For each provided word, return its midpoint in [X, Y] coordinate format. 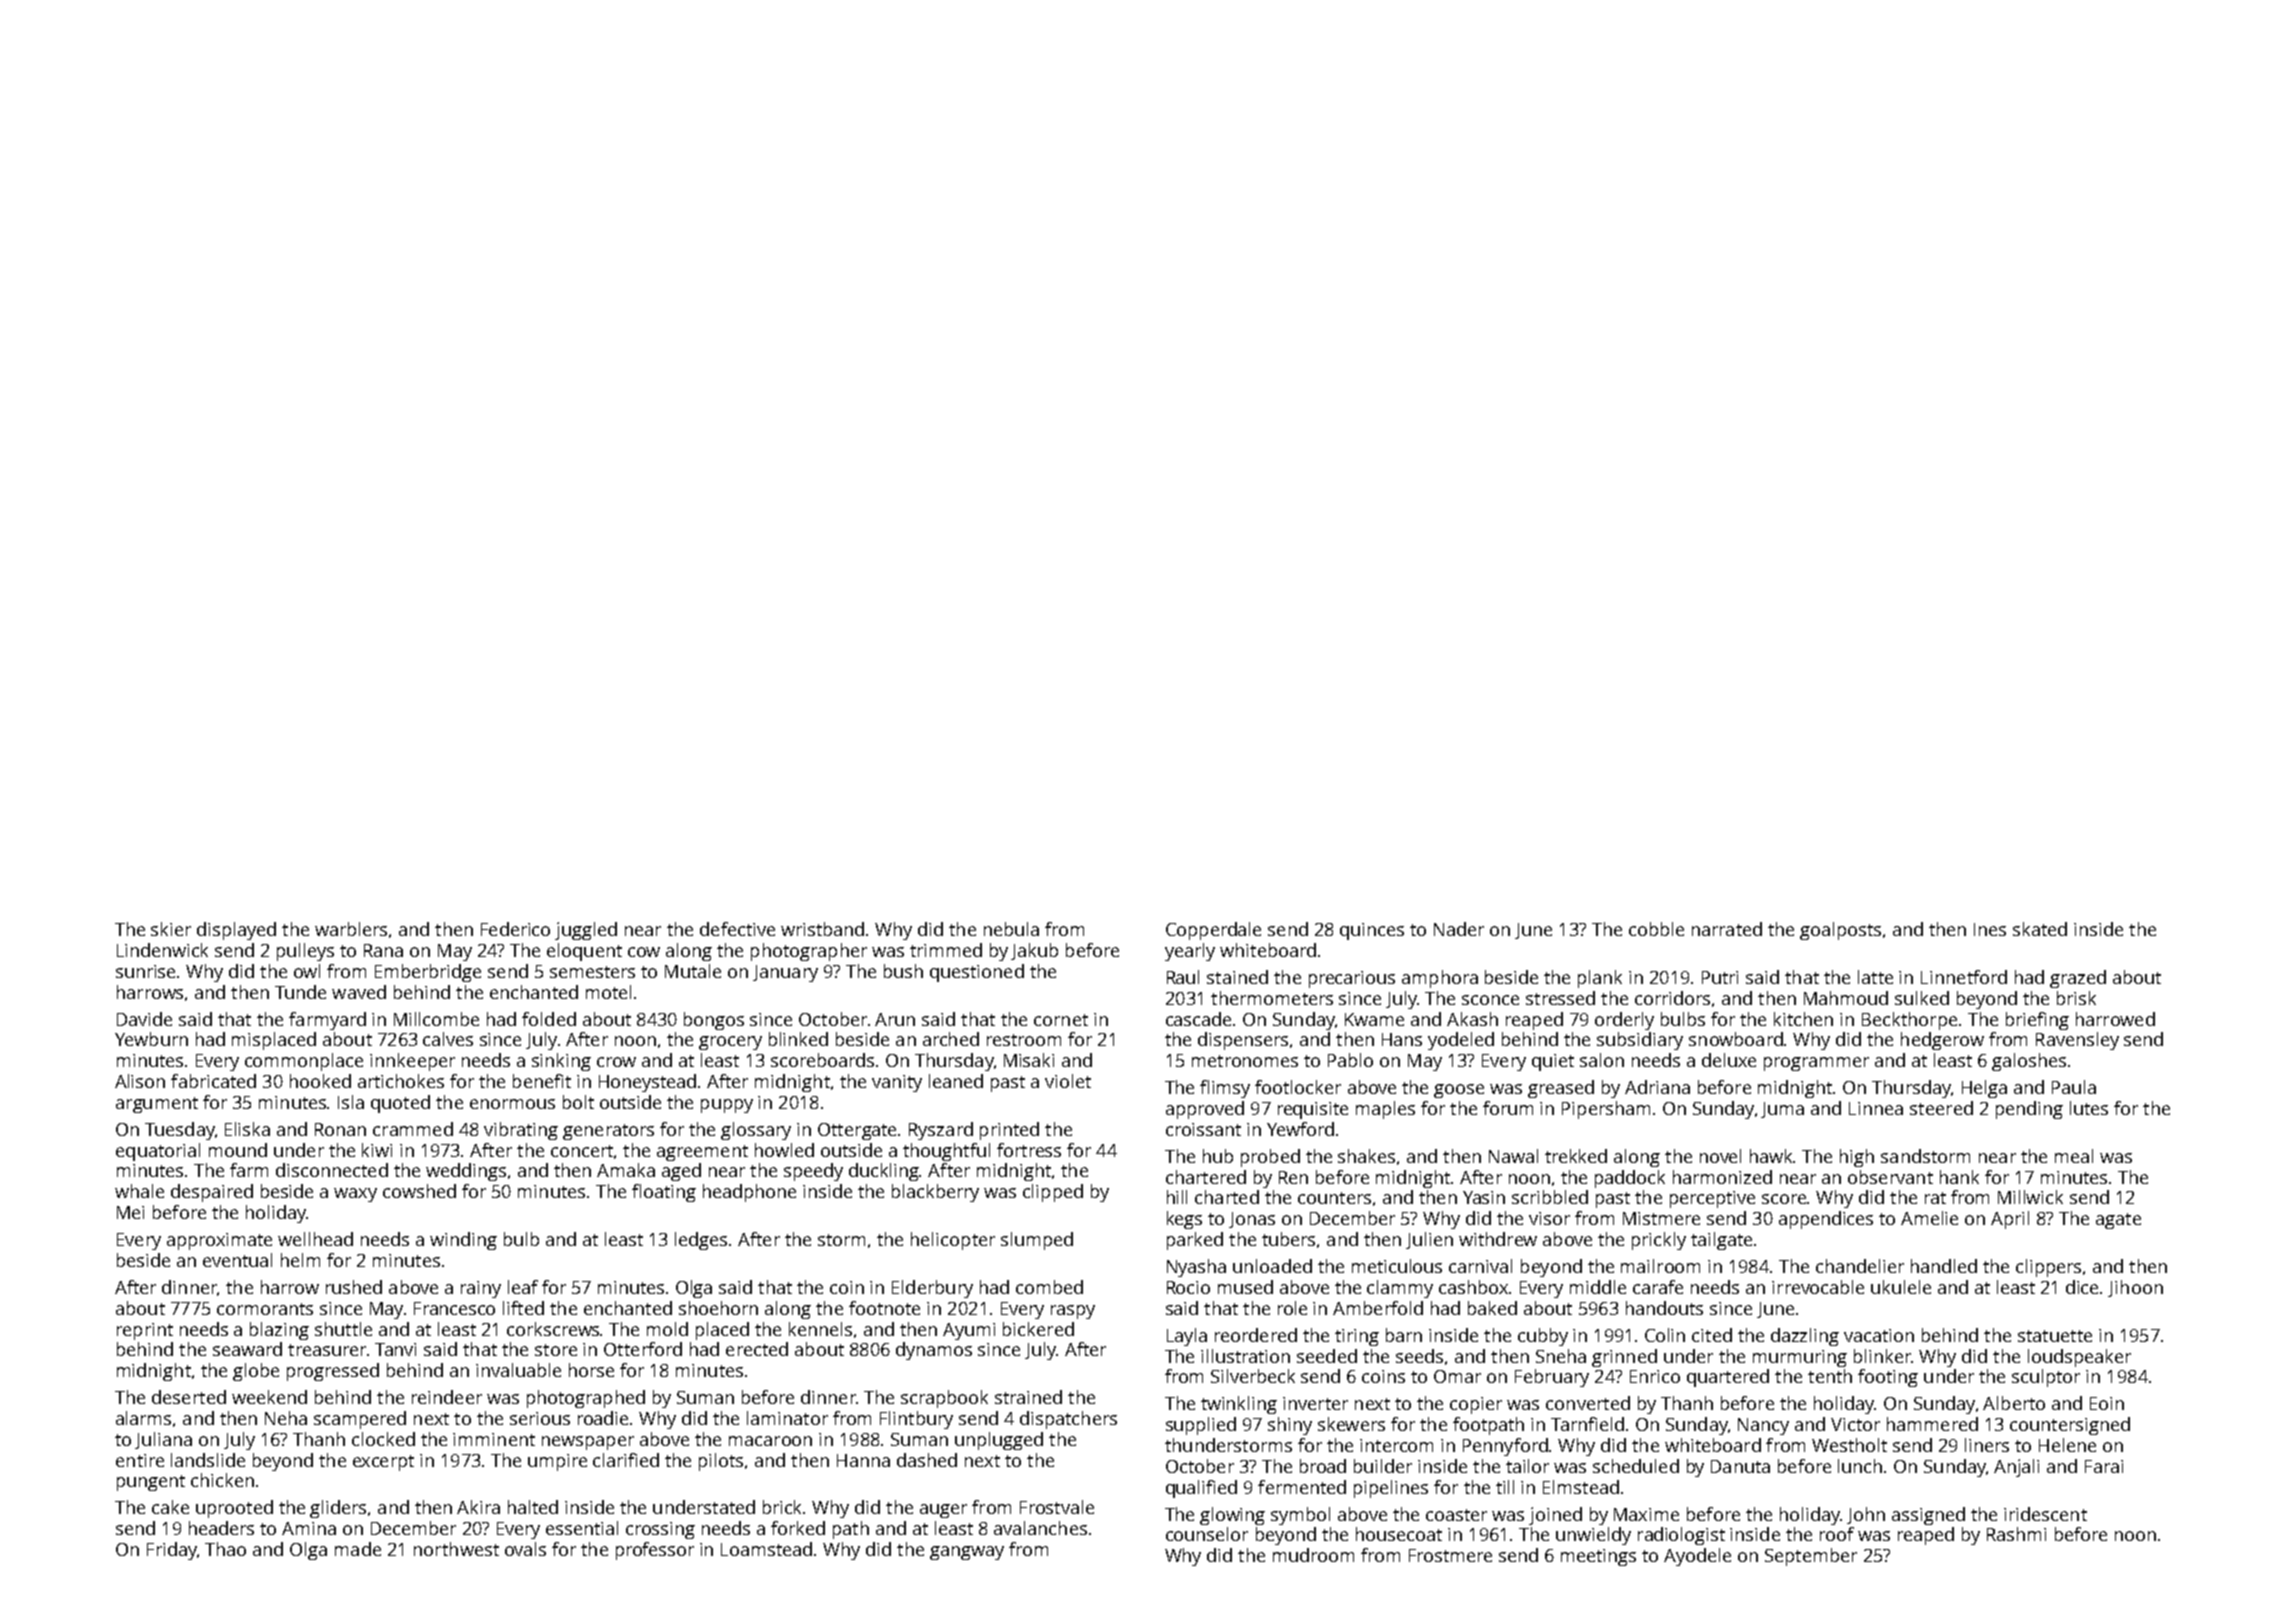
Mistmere [1661, 1218]
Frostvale [1057, 1507]
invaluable [518, 1370]
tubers [1288, 1239]
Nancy [1763, 1426]
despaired [212, 1193]
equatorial [158, 1152]
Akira [478, 1507]
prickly [1659, 1241]
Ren [1293, 1177]
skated [2040, 929]
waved [359, 992]
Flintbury [916, 1420]
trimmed [946, 950]
